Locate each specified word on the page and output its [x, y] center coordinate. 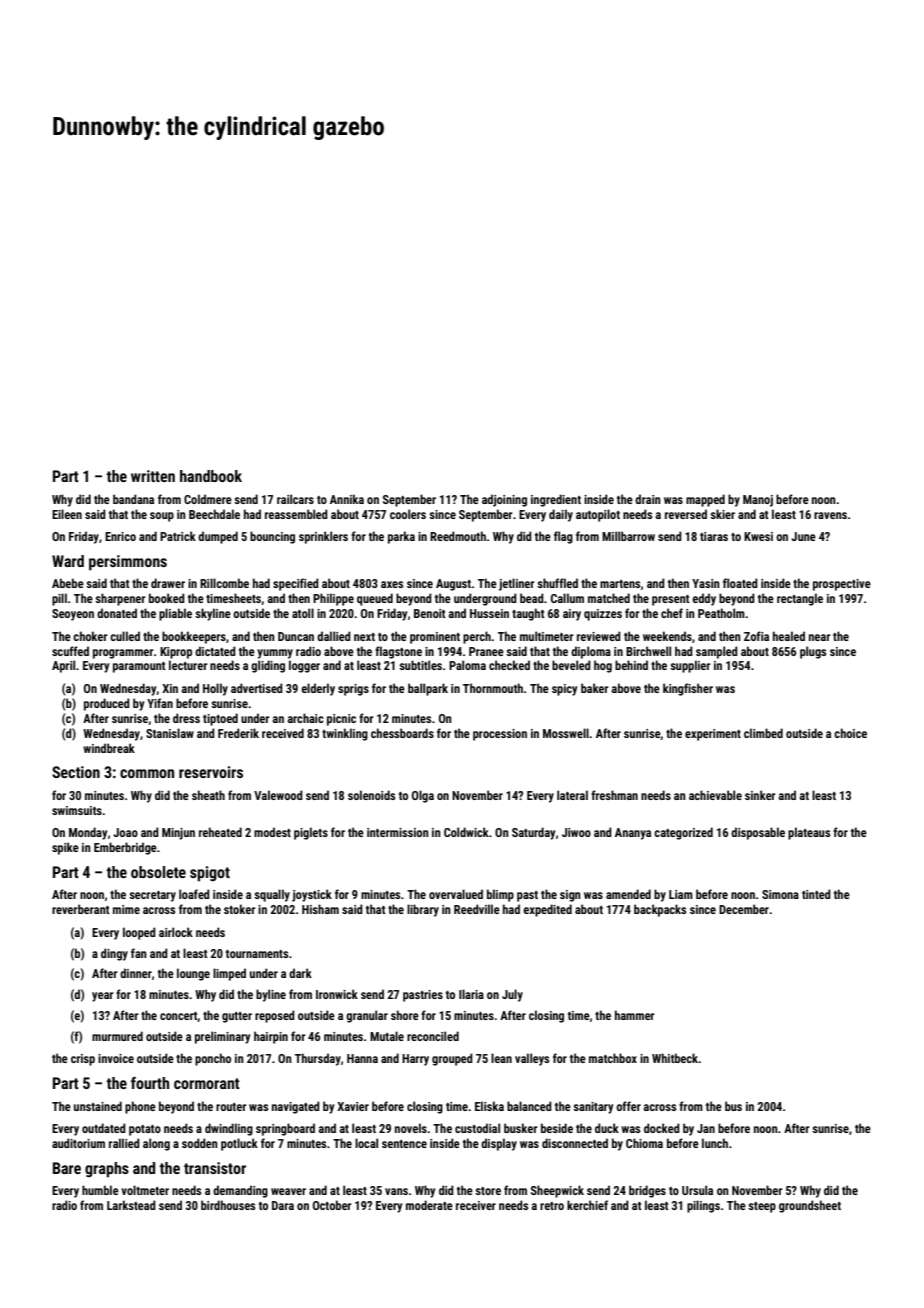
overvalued [456, 894]
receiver [476, 1205]
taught [528, 614]
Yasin [706, 583]
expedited [547, 910]
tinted [816, 894]
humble [100, 1190]
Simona [780, 894]
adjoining [504, 500]
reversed [686, 514]
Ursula [697, 1190]
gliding [268, 666]
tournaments [257, 954]
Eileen [67, 514]
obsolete [158, 872]
